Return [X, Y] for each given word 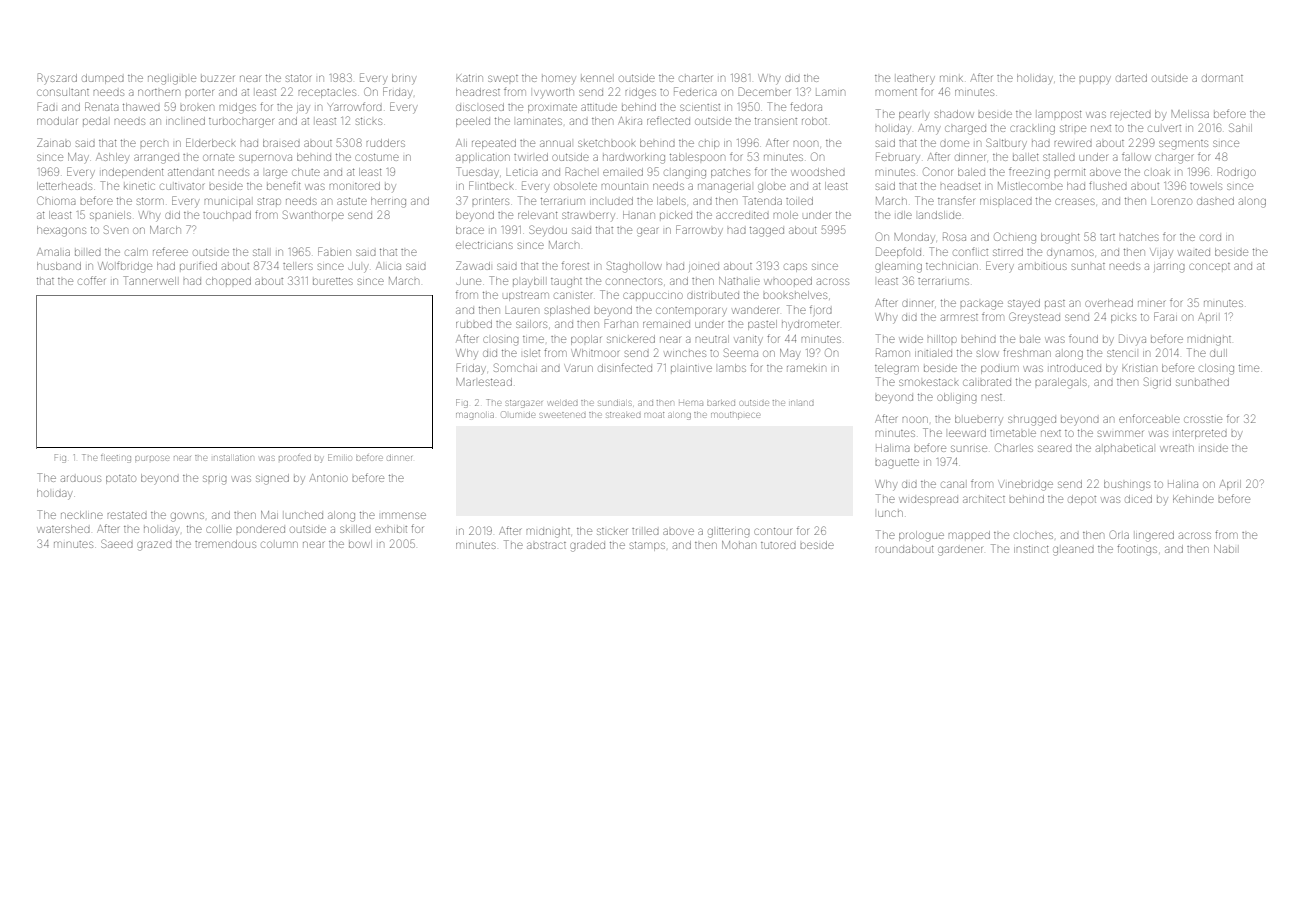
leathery [916, 78]
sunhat [1088, 266]
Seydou [548, 230]
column [279, 544]
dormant [1222, 78]
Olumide [518, 414]
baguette [897, 464]
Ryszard [57, 77]
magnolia [475, 416]
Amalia [53, 252]
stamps [647, 546]
